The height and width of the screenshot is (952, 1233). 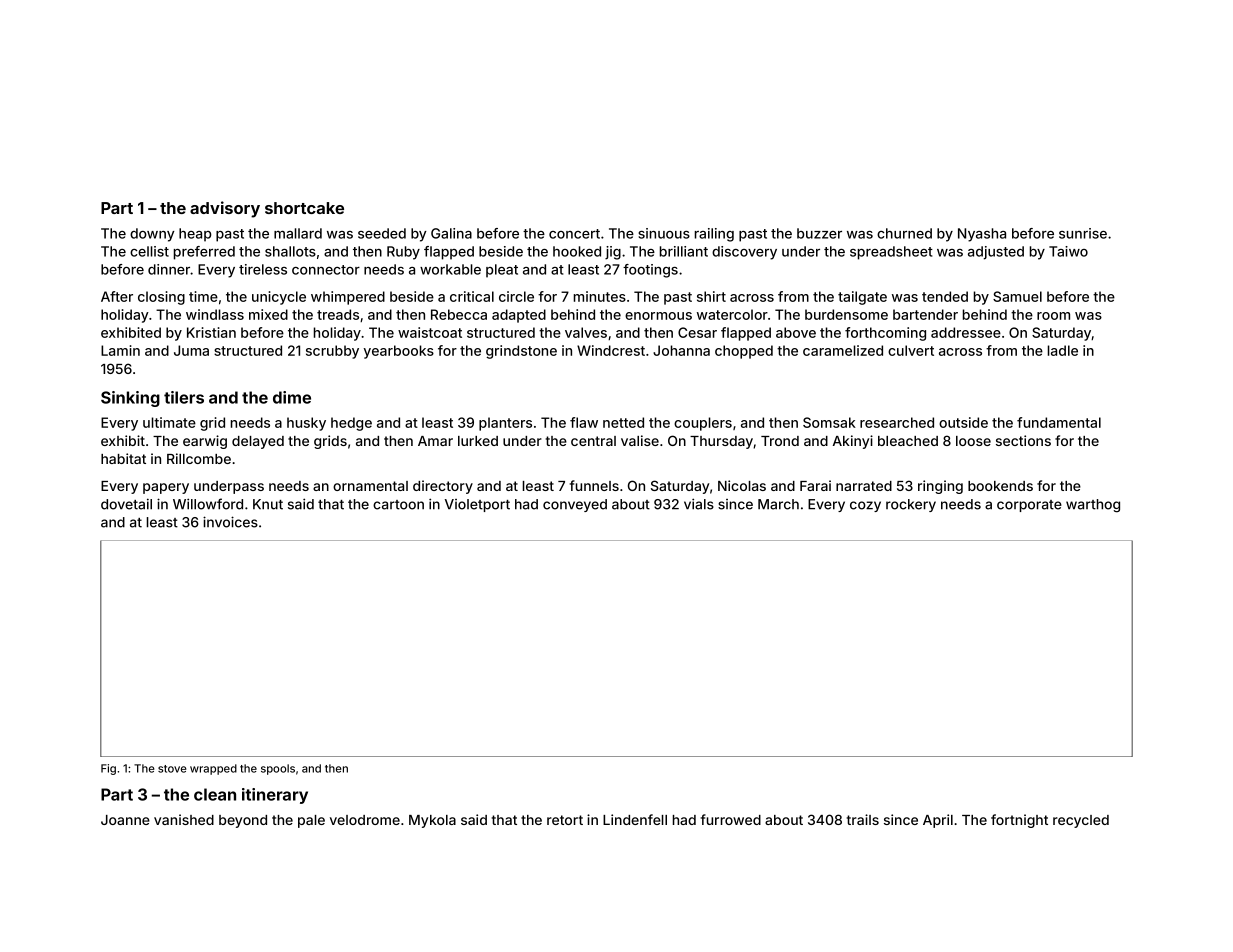 What do you see at coordinates (863, 819) in the screenshot?
I see `trails` at bounding box center [863, 819].
